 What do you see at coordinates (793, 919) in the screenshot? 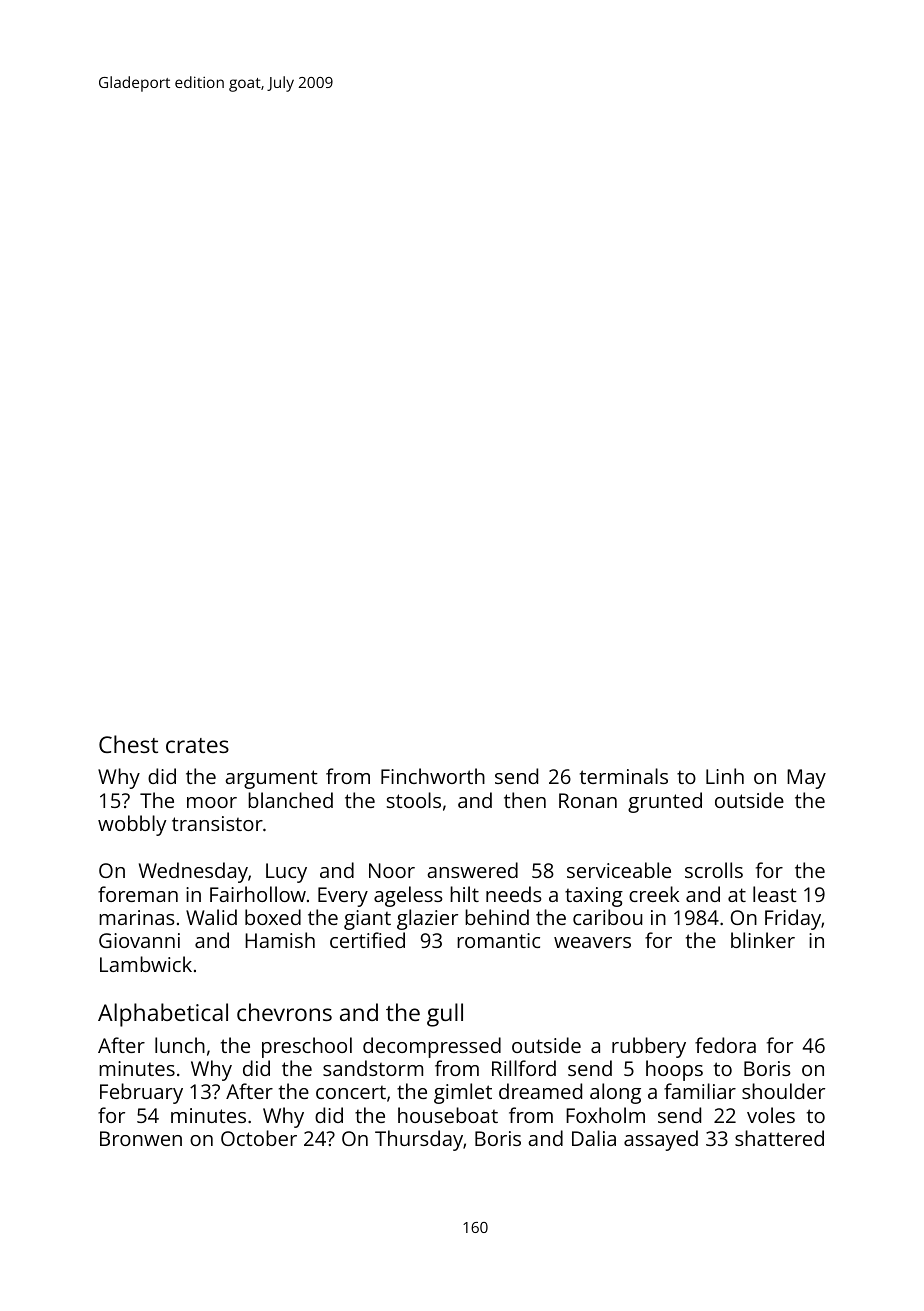
I see `Friday` at bounding box center [793, 919].
